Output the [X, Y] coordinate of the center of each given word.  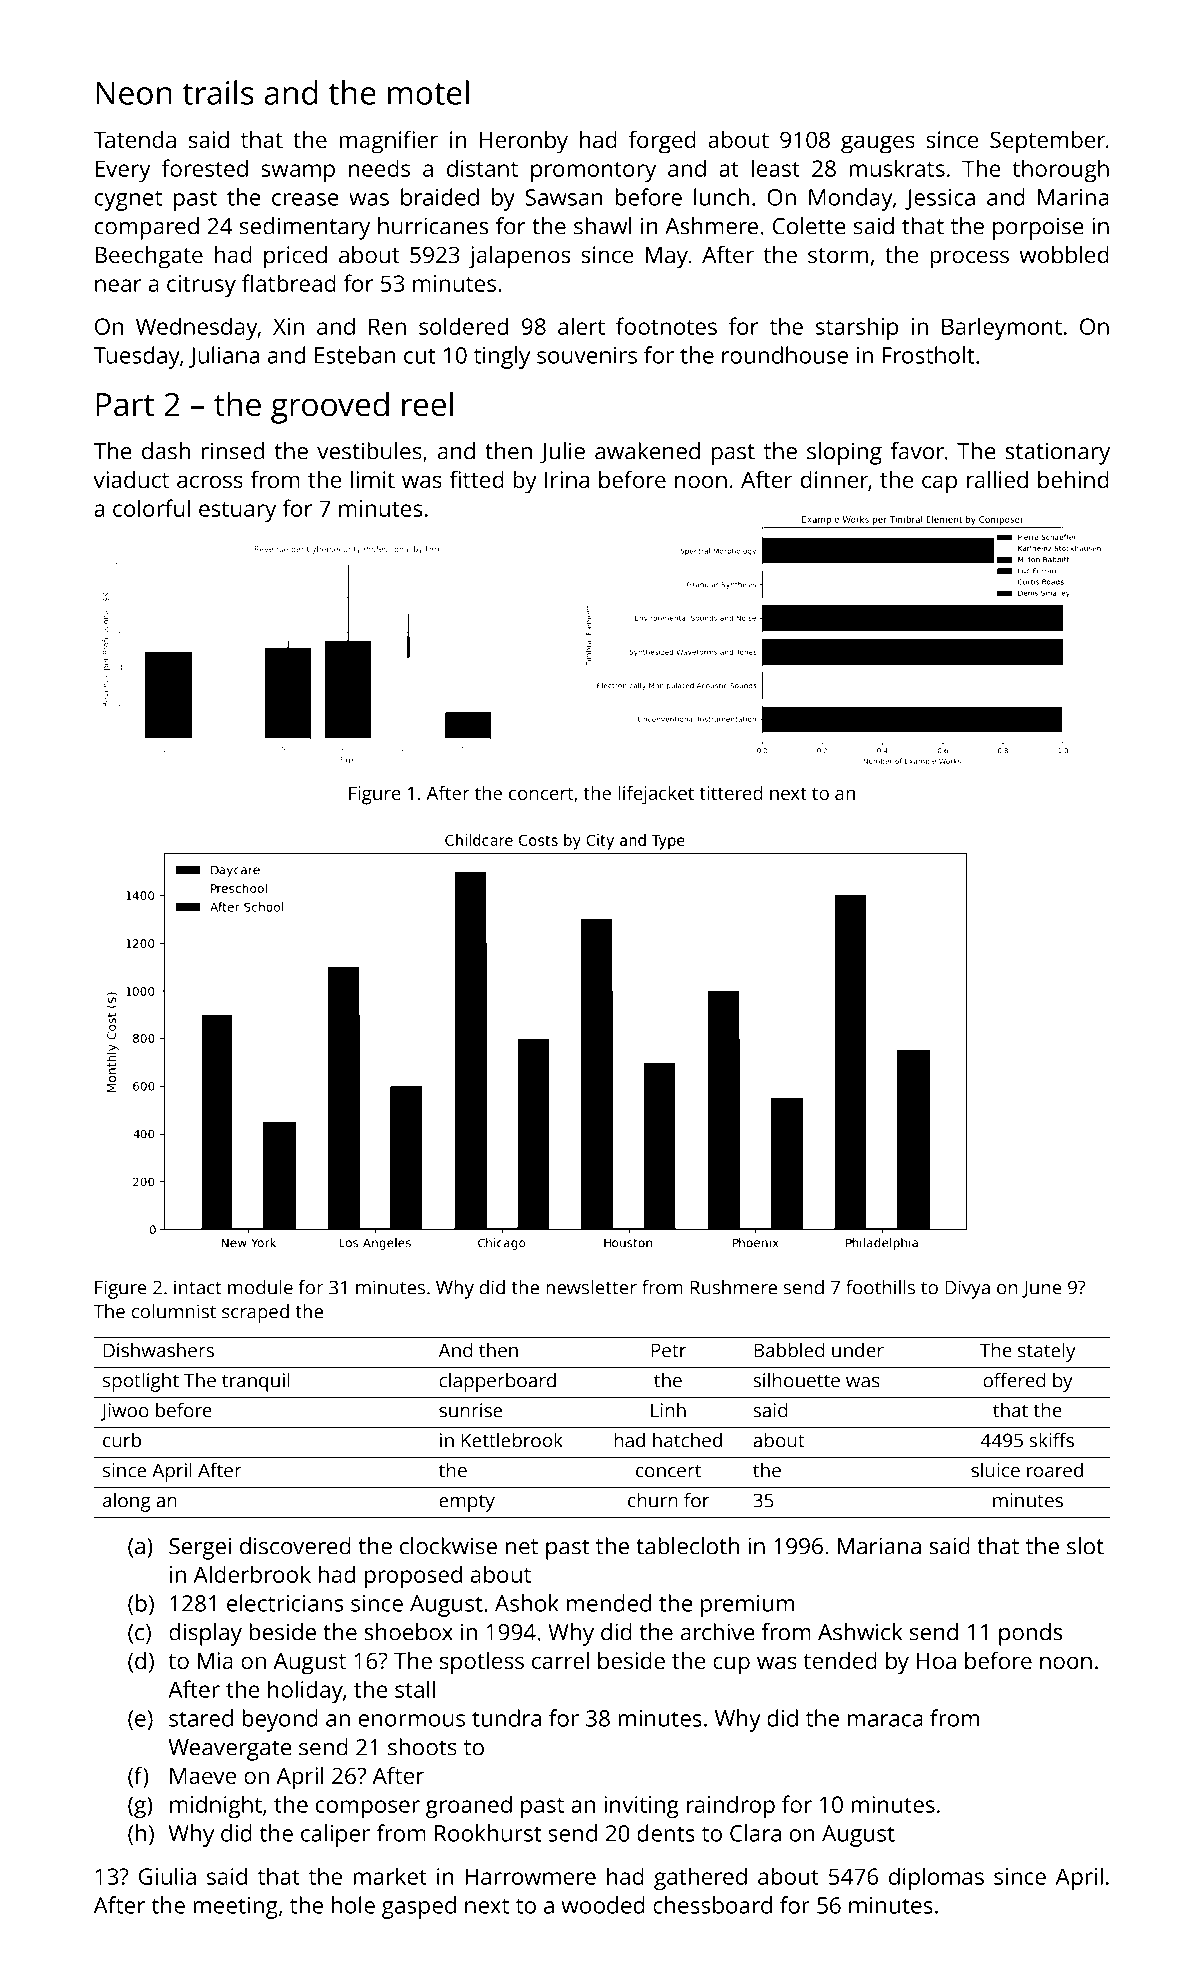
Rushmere [733, 1287]
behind [1073, 479]
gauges [878, 144]
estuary [237, 512]
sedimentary [305, 228]
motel [428, 92]
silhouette [796, 1380]
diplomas [936, 1878]
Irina [567, 479]
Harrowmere [530, 1876]
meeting [235, 1908]
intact [198, 1287]
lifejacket [656, 795]
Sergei [200, 1548]
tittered [731, 792]
